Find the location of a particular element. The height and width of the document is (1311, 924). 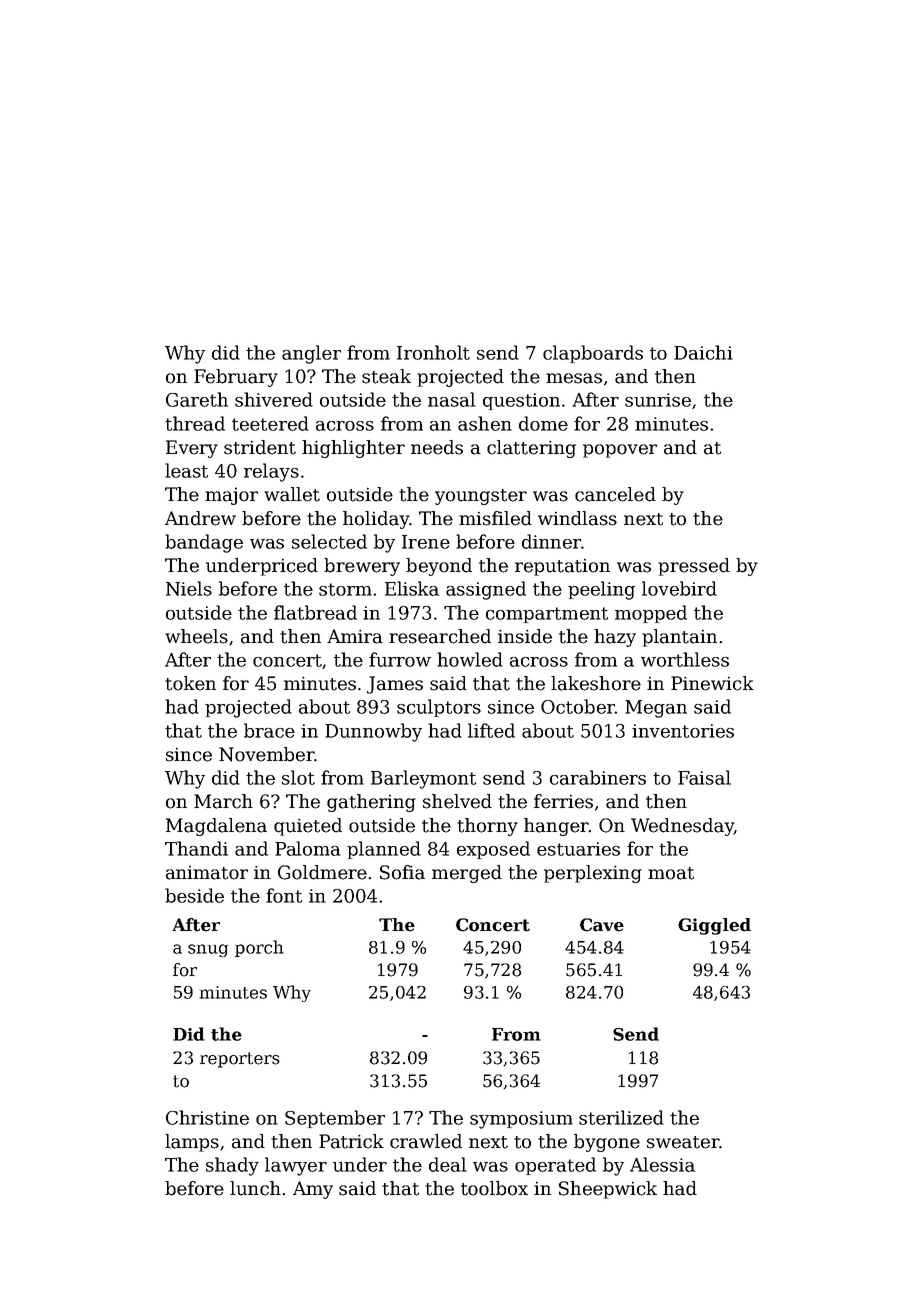

canceled is located at coordinates (615, 494).
